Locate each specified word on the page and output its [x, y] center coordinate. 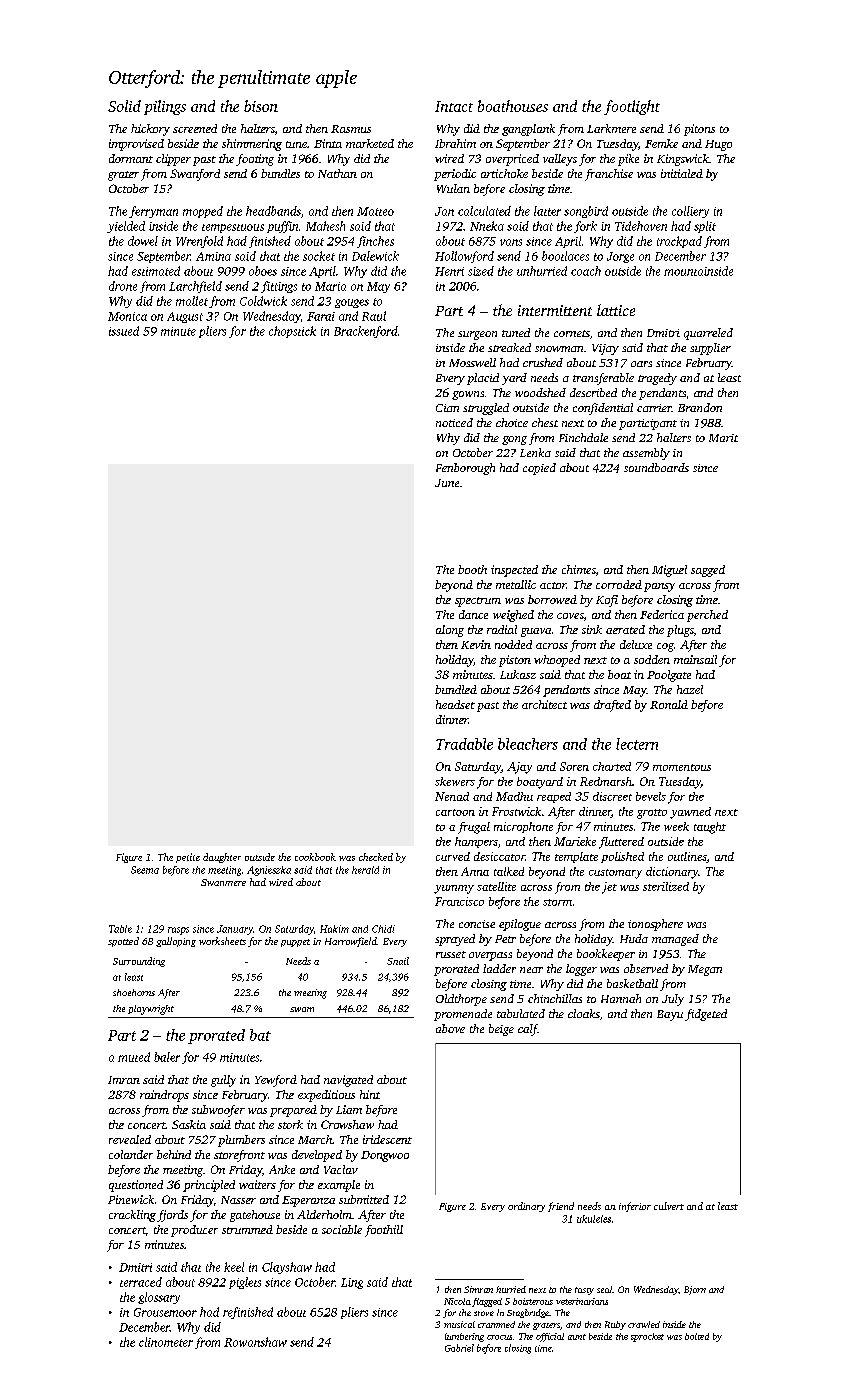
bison [261, 106]
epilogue [520, 925]
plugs [680, 631]
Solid [124, 106]
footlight [632, 107]
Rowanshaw [255, 1342]
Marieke [575, 841]
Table [120, 929]
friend [561, 1207]
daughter [222, 858]
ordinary [526, 1207]
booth [472, 569]
